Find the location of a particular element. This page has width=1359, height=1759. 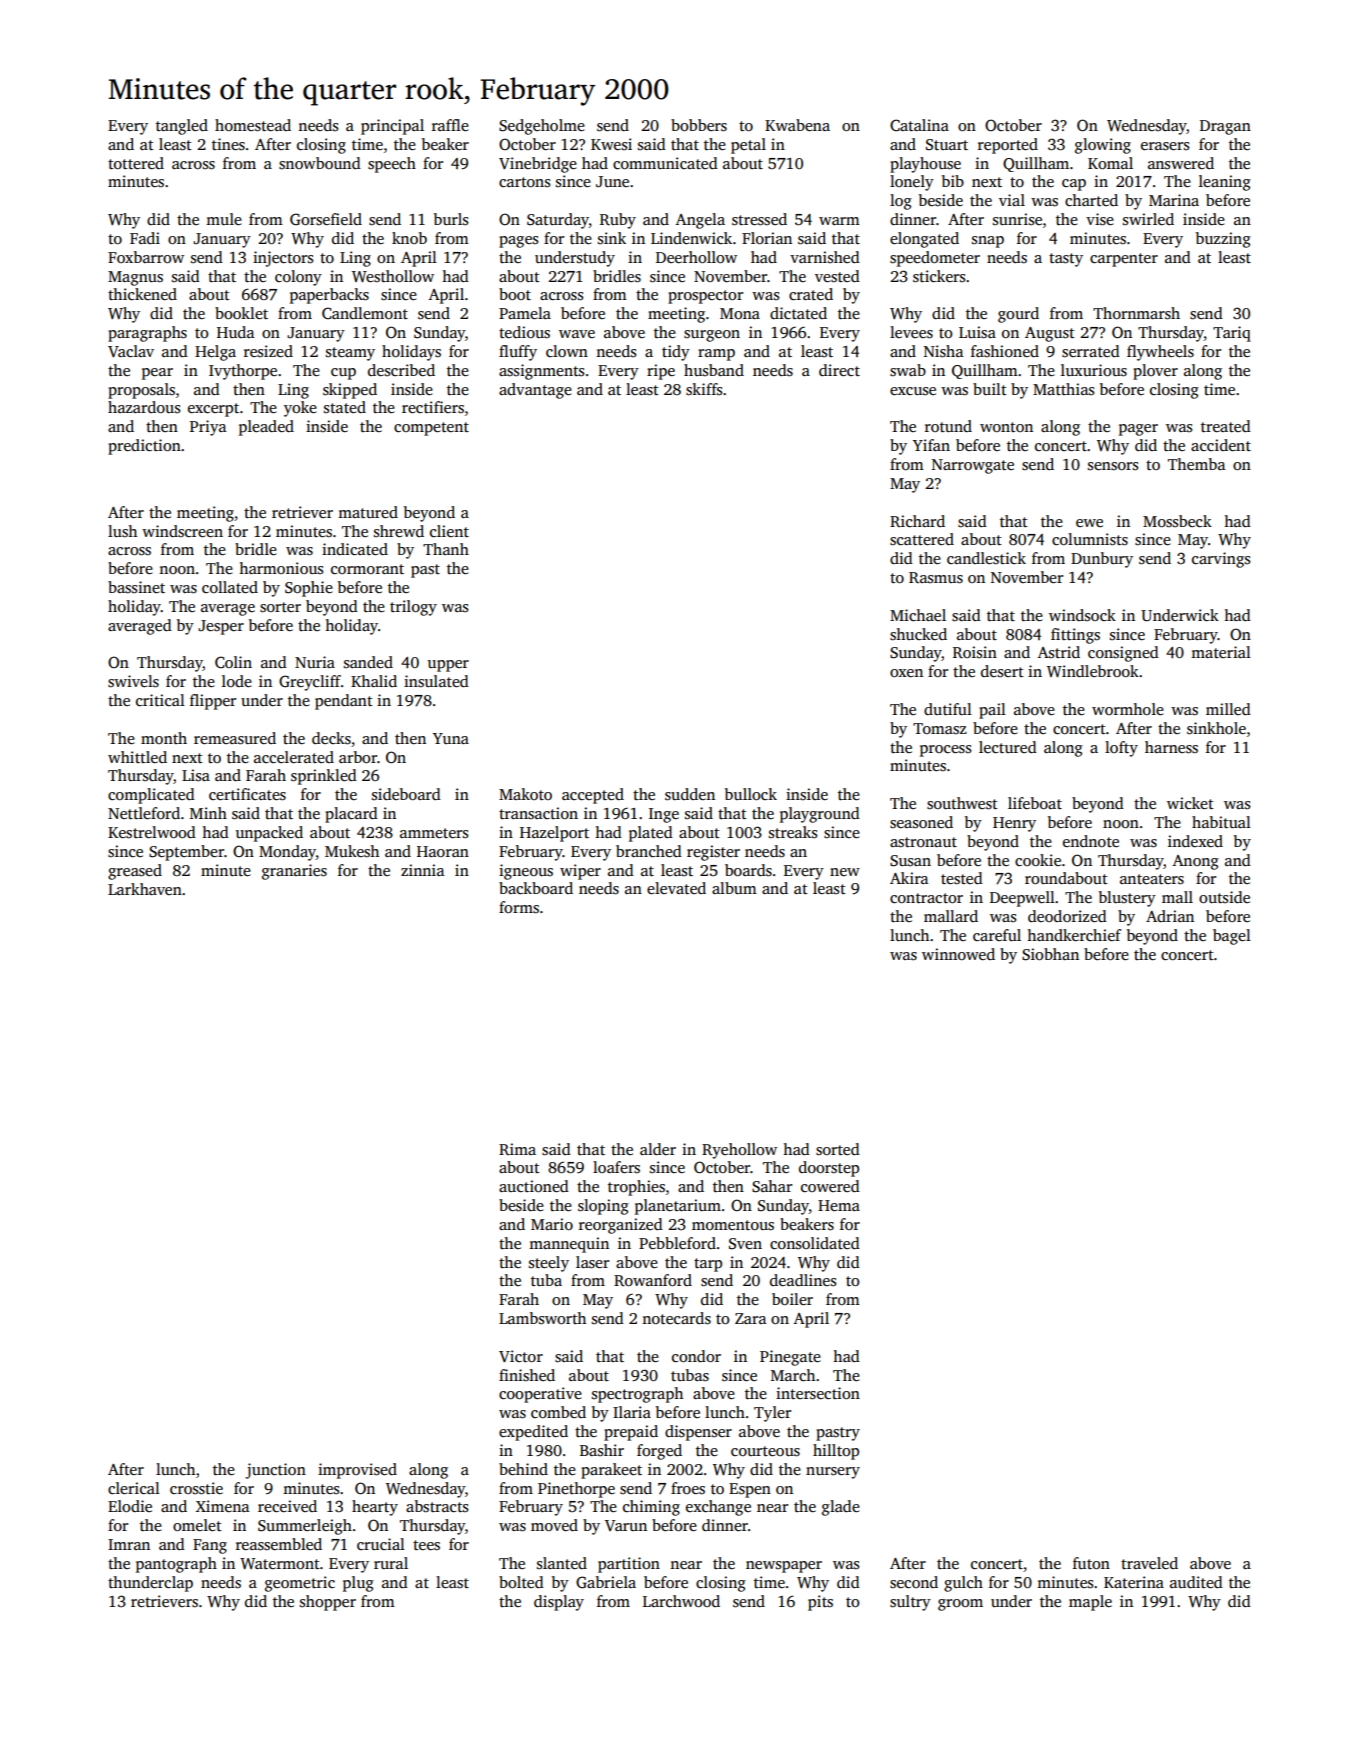

sorted is located at coordinates (838, 1149).
